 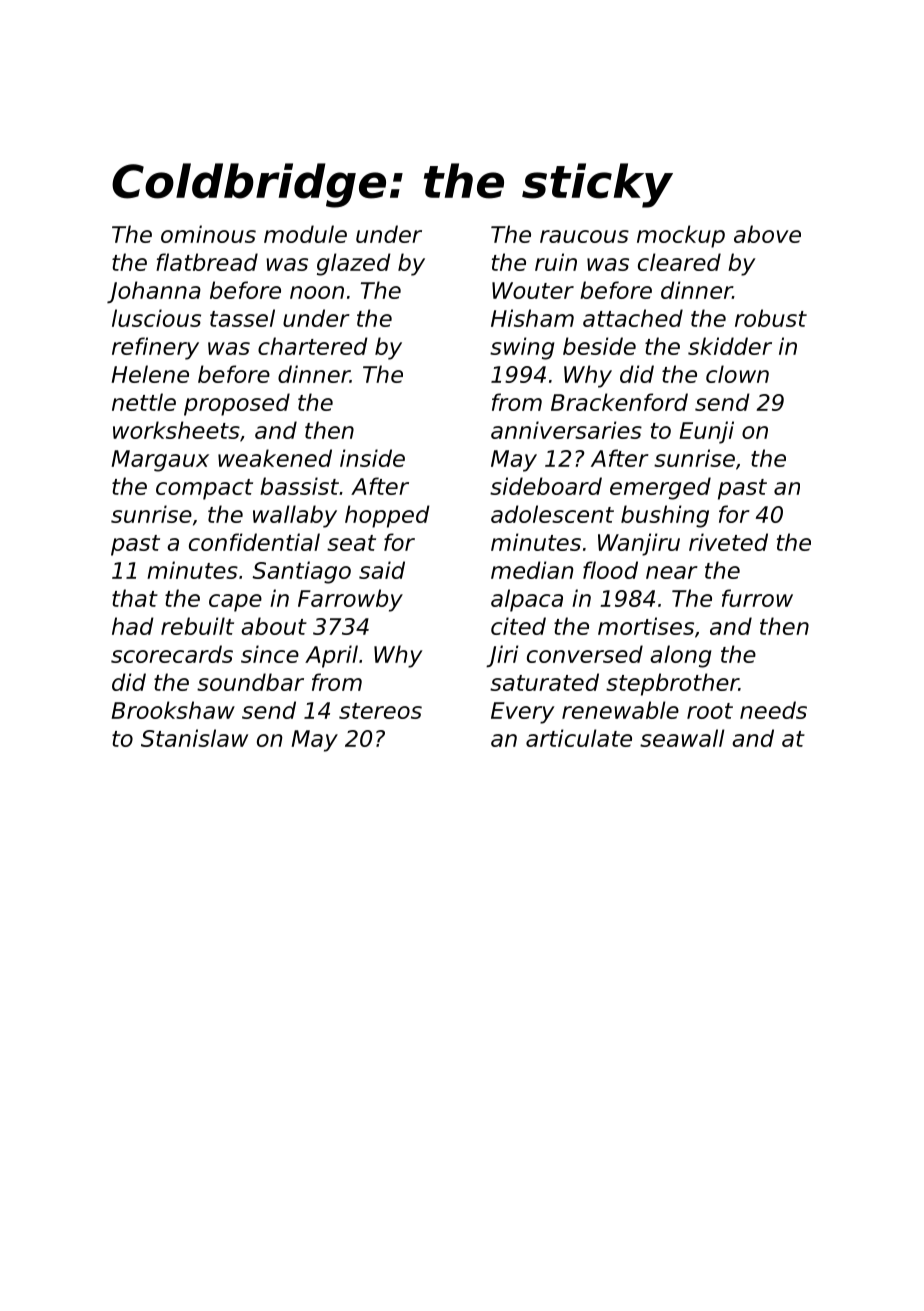 What do you see at coordinates (154, 292) in the page?
I see `Johanna` at bounding box center [154, 292].
